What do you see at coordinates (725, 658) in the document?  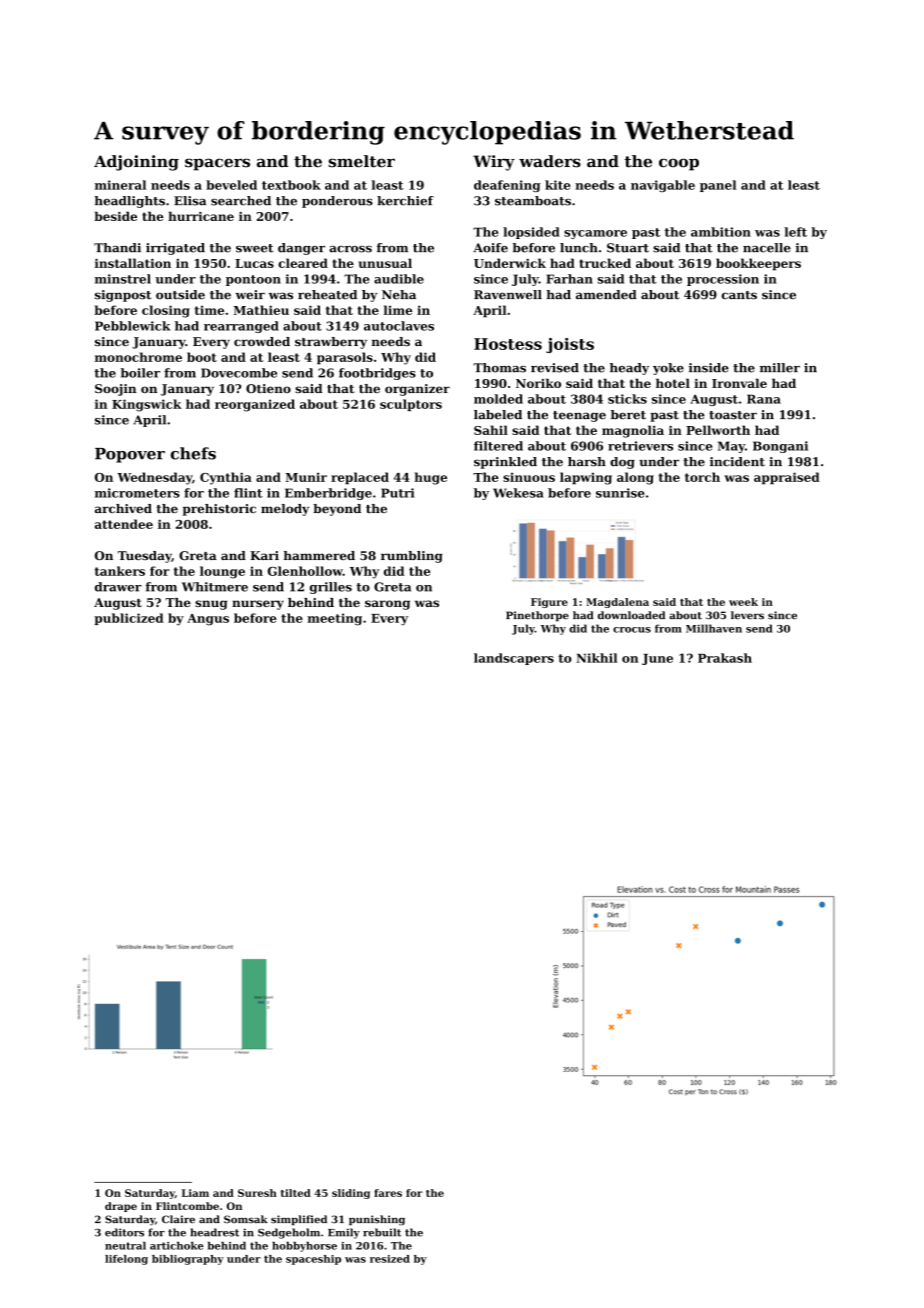 I see `Prakash` at bounding box center [725, 658].
